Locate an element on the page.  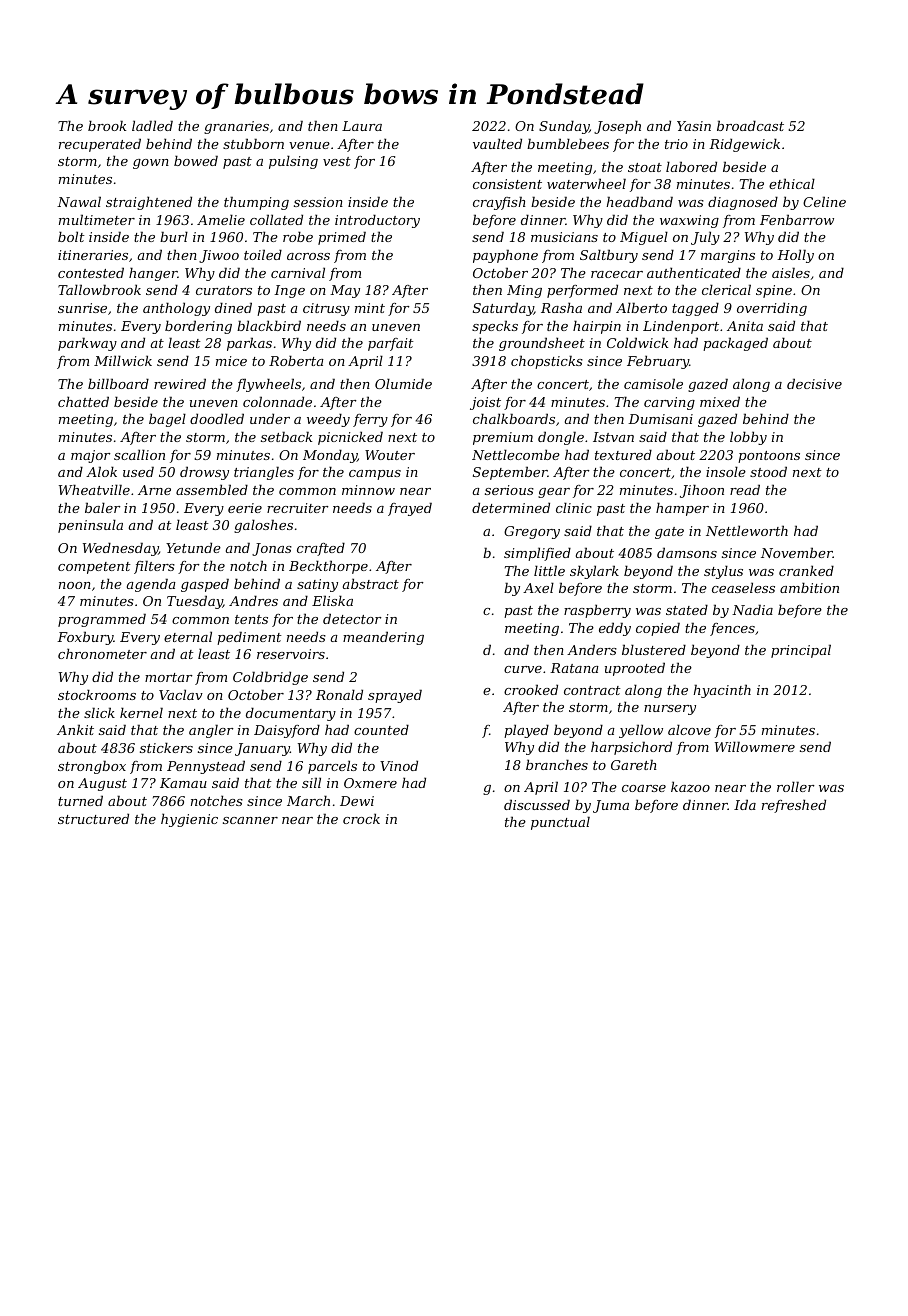
campus is located at coordinates (375, 475).
